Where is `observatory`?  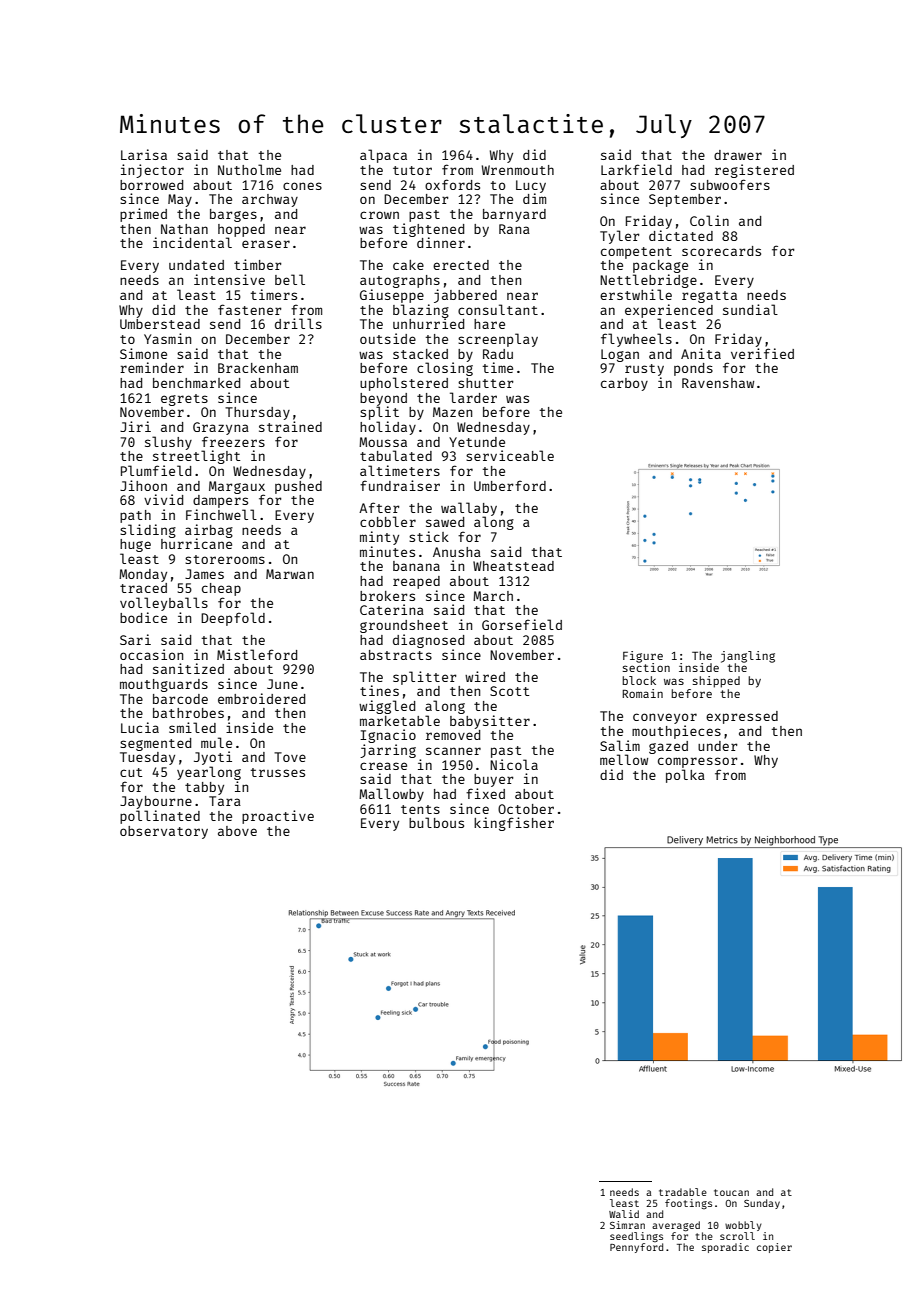 observatory is located at coordinates (164, 832).
